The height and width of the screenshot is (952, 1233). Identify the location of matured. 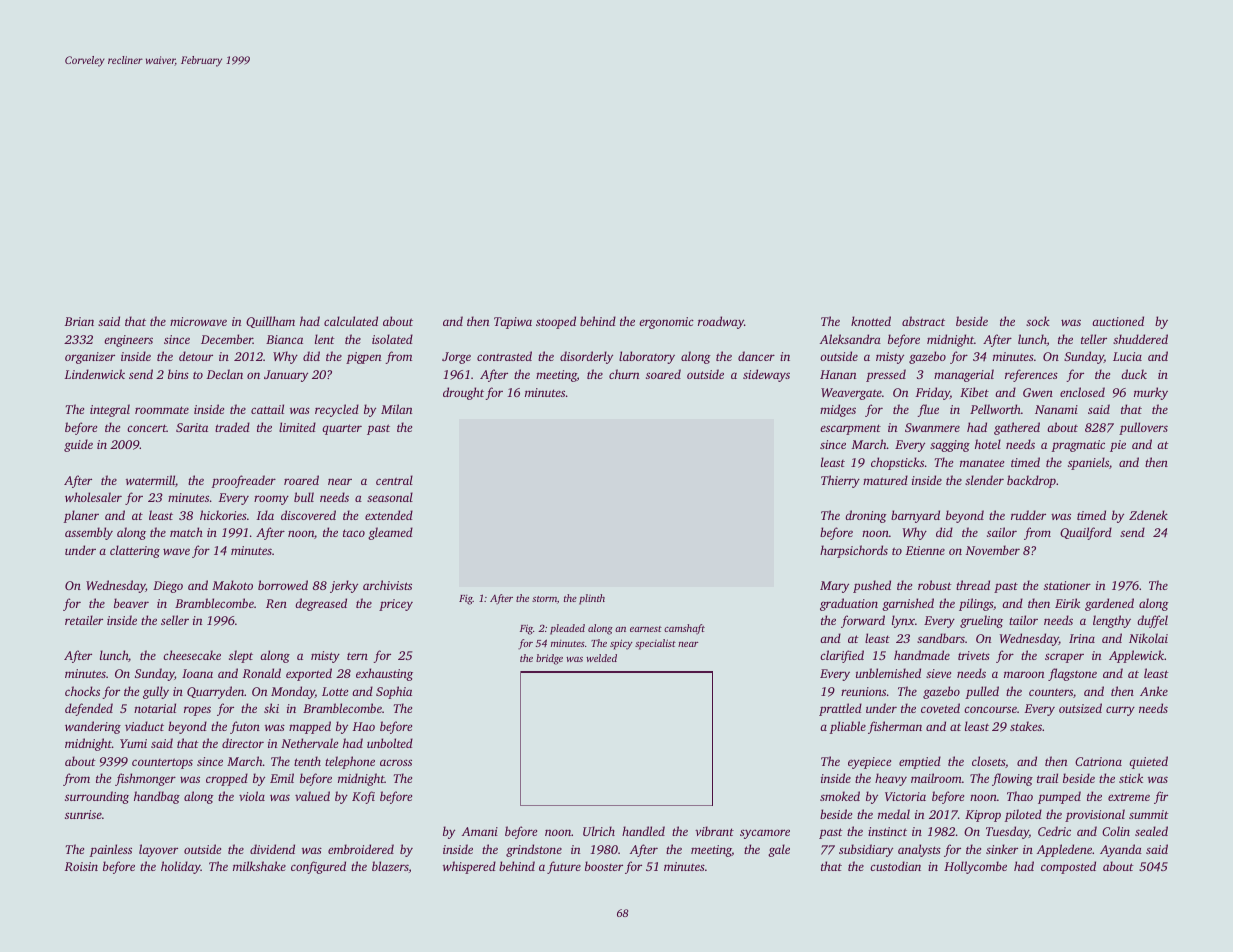
(885, 480).
